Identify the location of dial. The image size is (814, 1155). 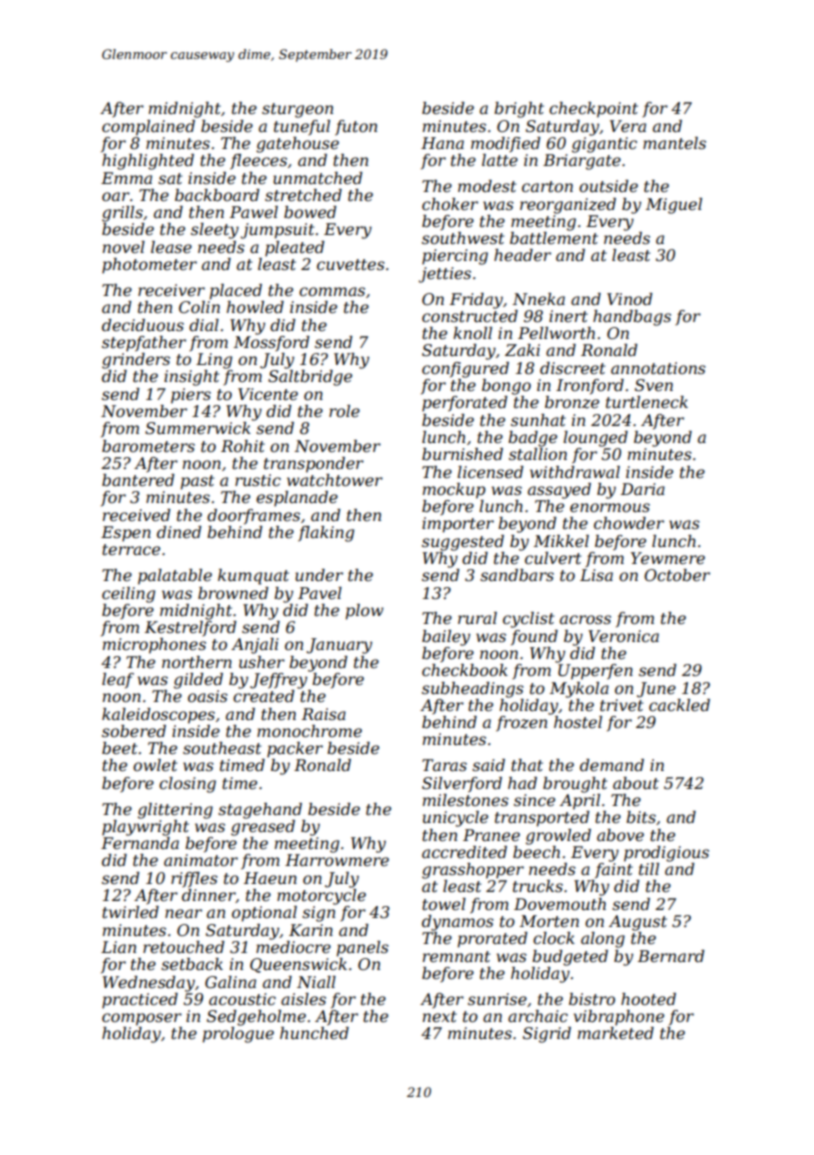
(204, 325).
